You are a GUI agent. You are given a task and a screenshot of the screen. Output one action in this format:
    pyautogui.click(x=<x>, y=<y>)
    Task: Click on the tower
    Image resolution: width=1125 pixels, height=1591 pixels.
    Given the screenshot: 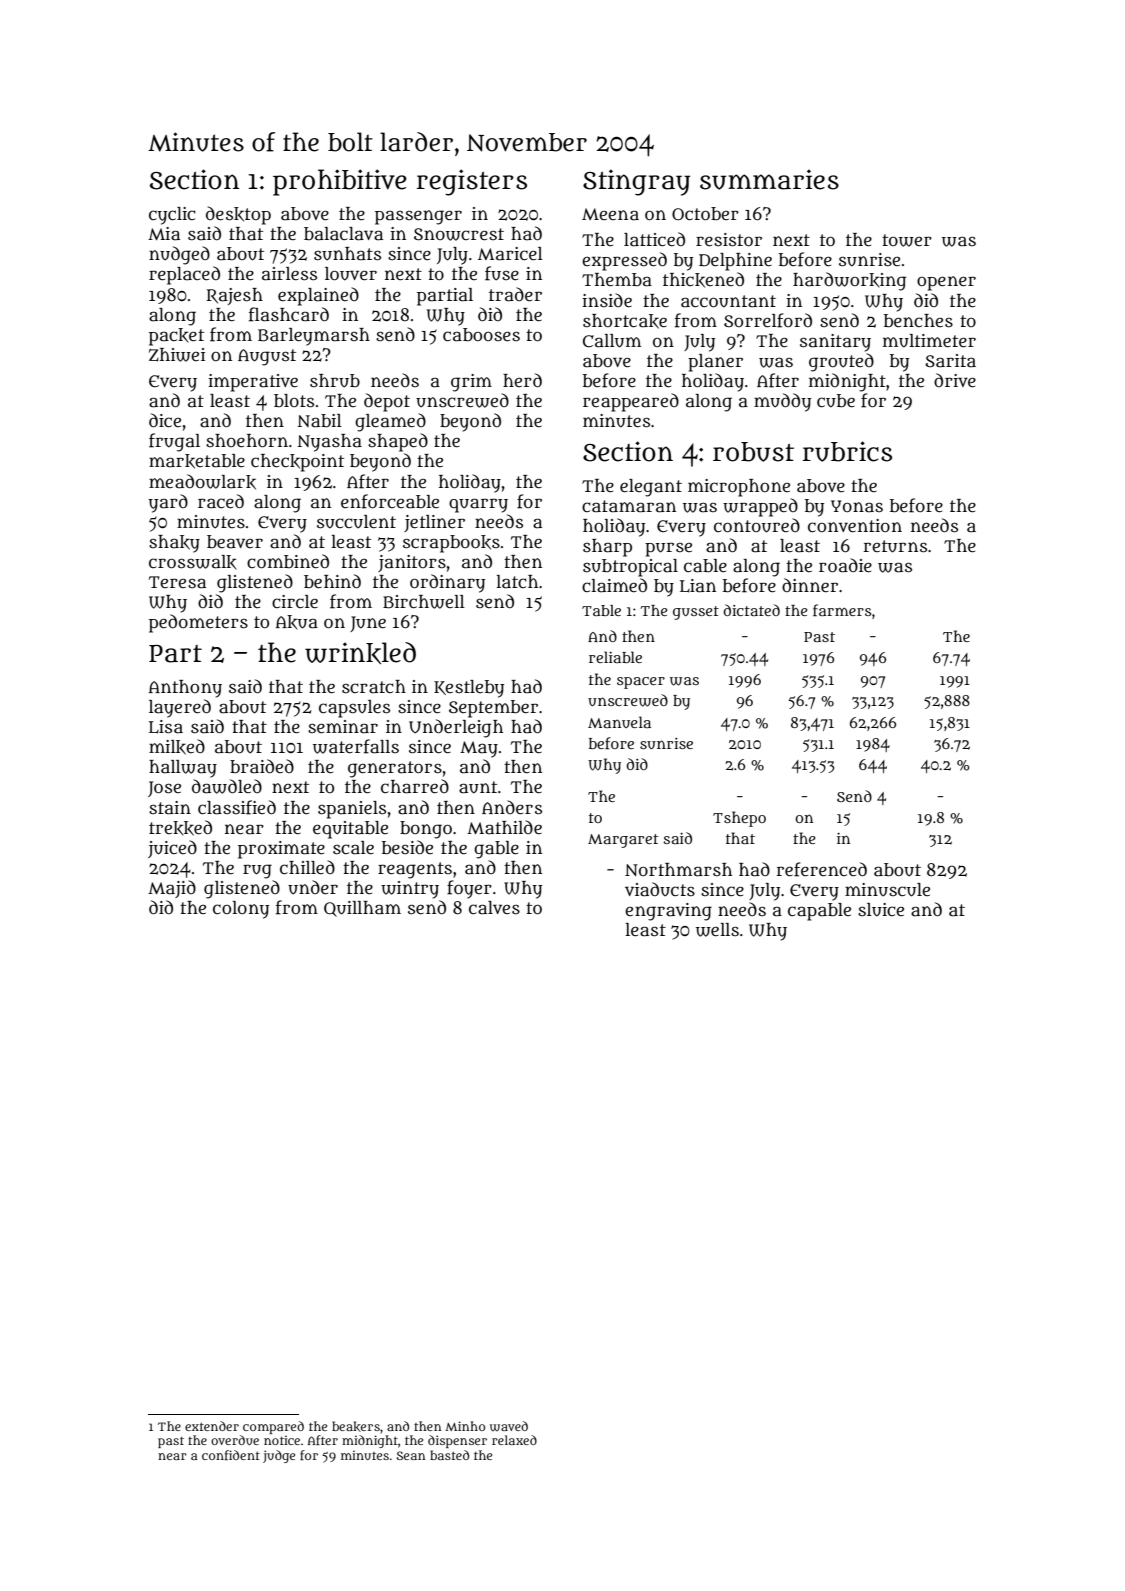 What is the action you would take?
    pyautogui.click(x=907, y=240)
